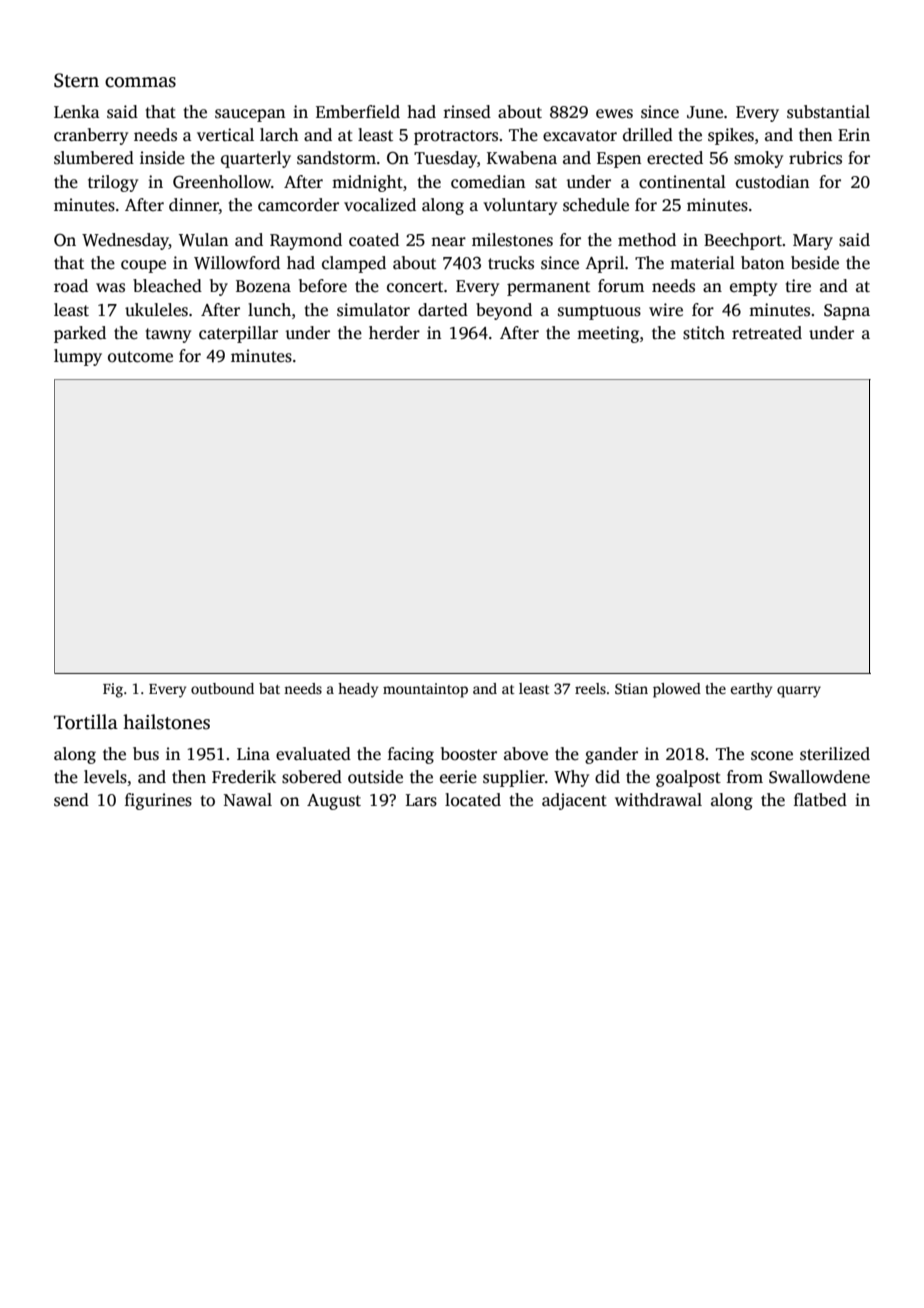  What do you see at coordinates (78, 357) in the image?
I see `lumpy` at bounding box center [78, 357].
